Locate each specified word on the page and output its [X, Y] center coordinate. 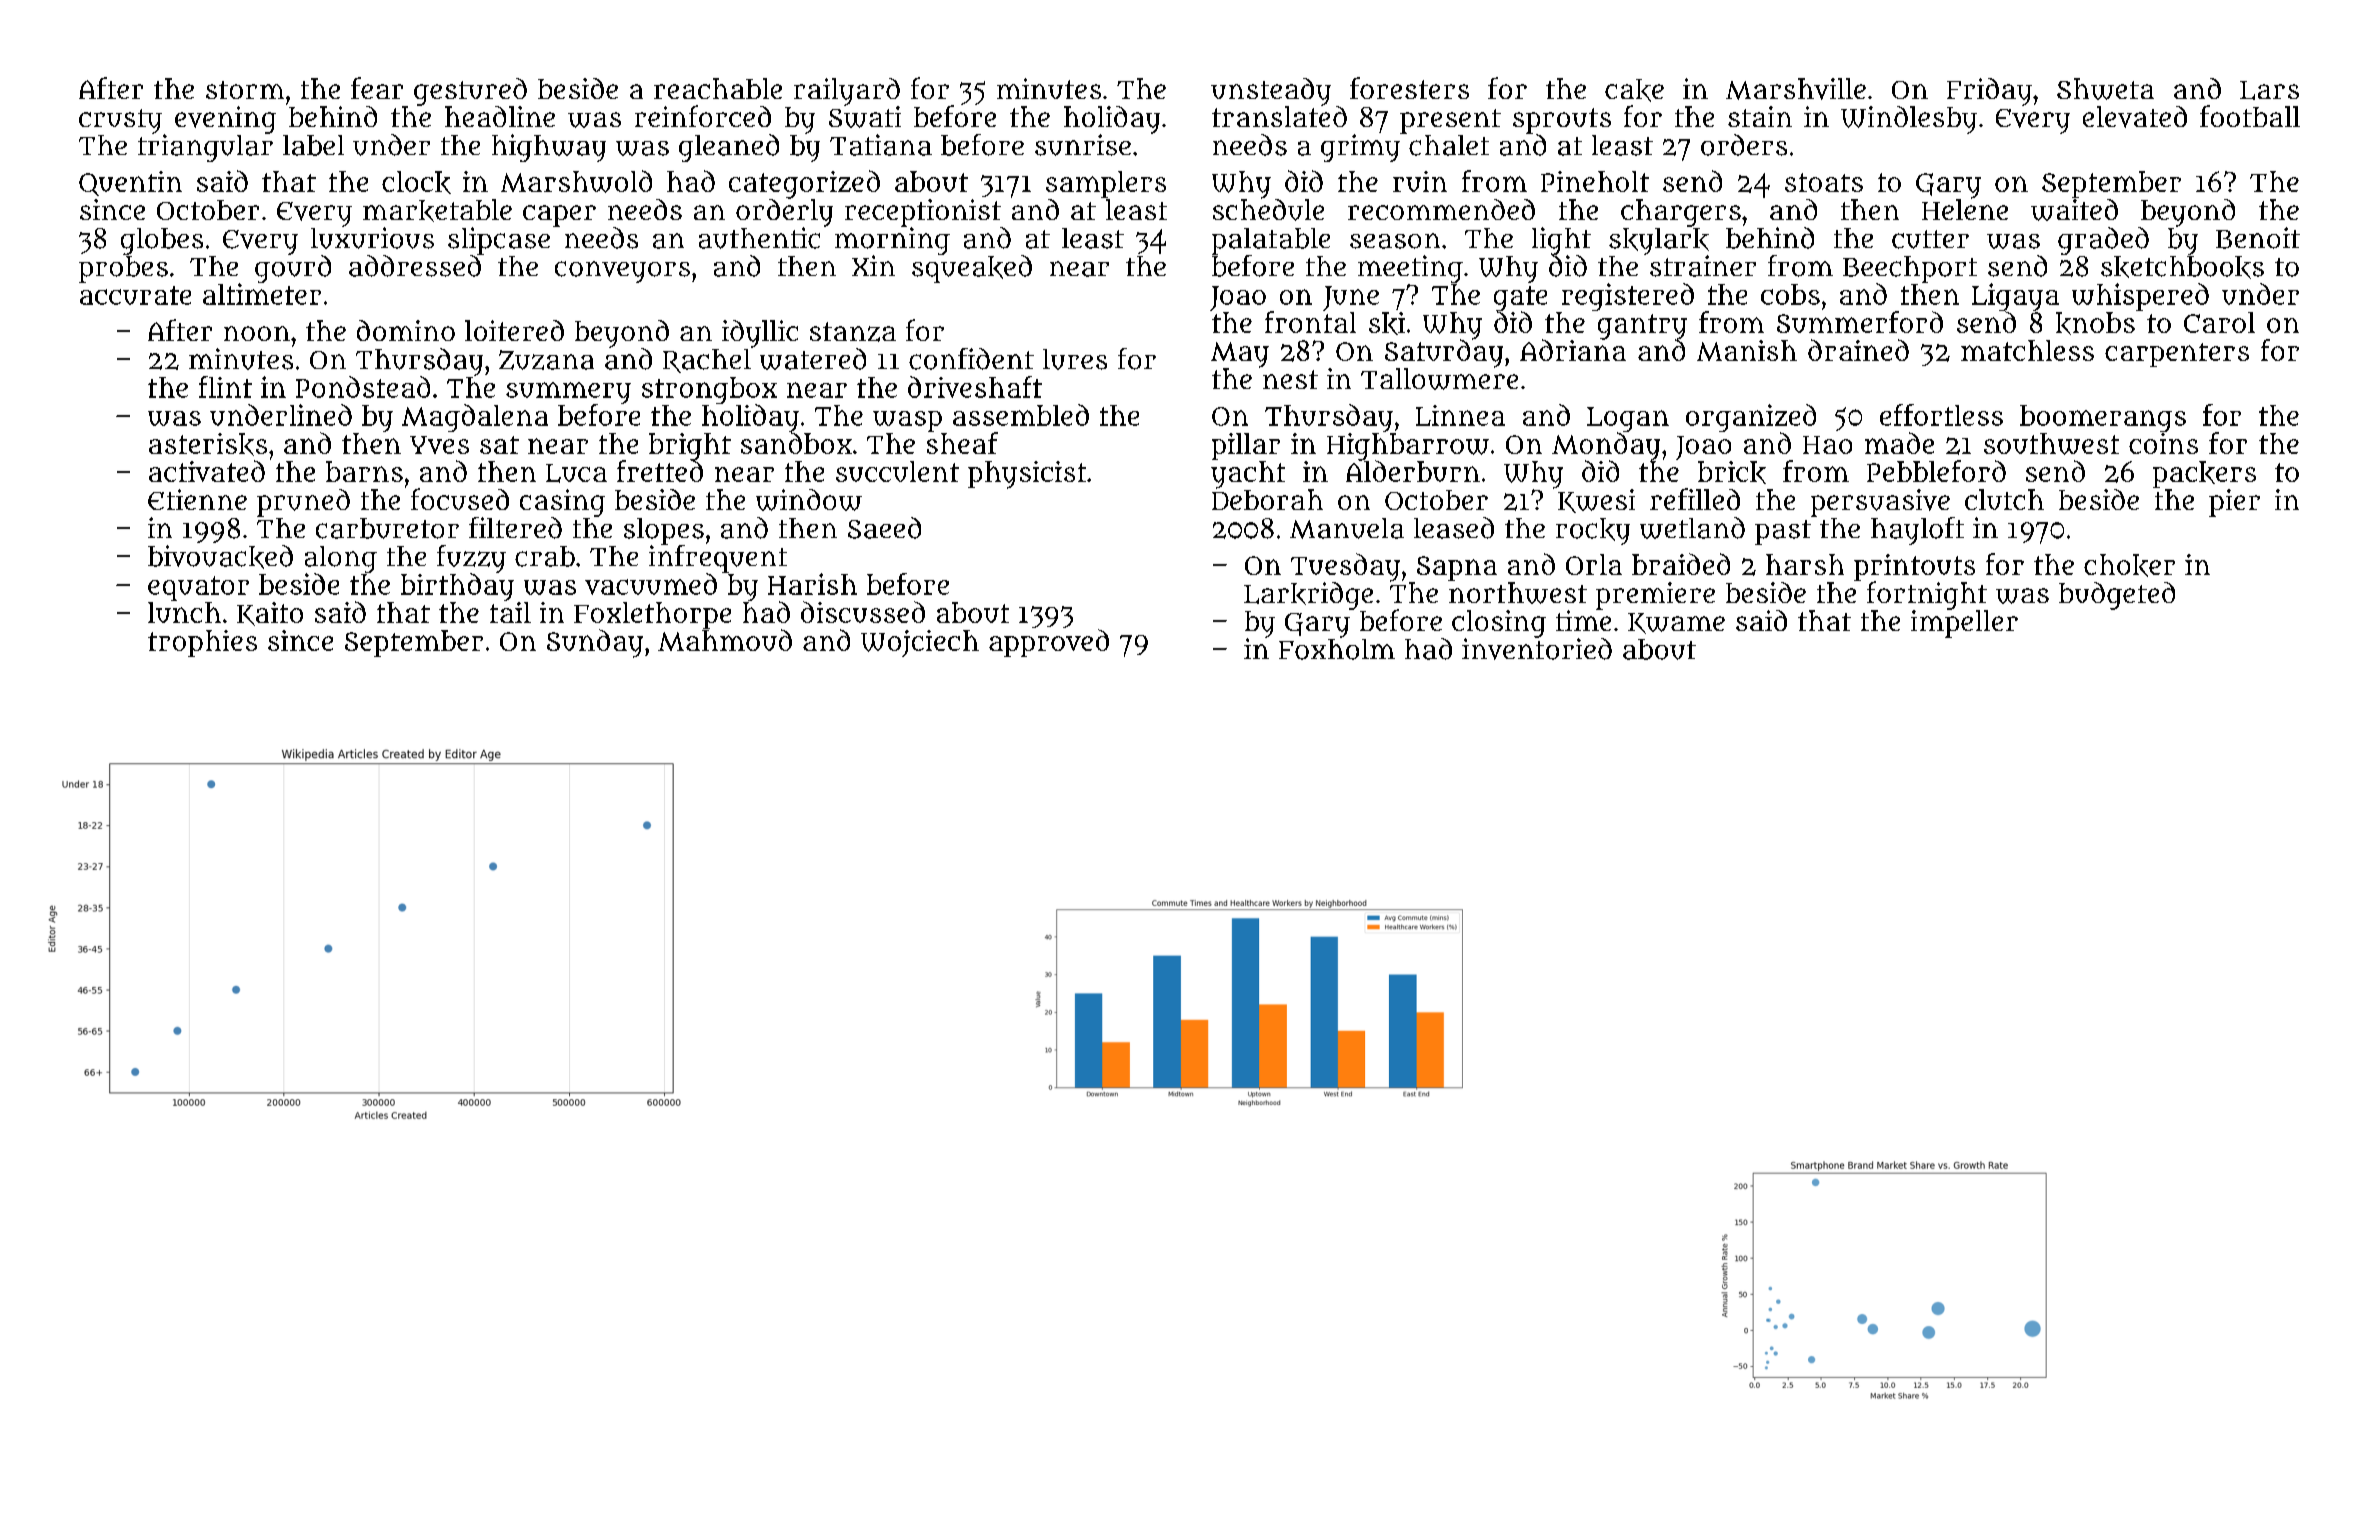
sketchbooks [2182, 267]
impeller [1964, 624]
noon [257, 333]
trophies [202, 643]
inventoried [1537, 649]
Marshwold [576, 181]
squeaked [972, 269]
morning [892, 241]
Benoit [2258, 238]
